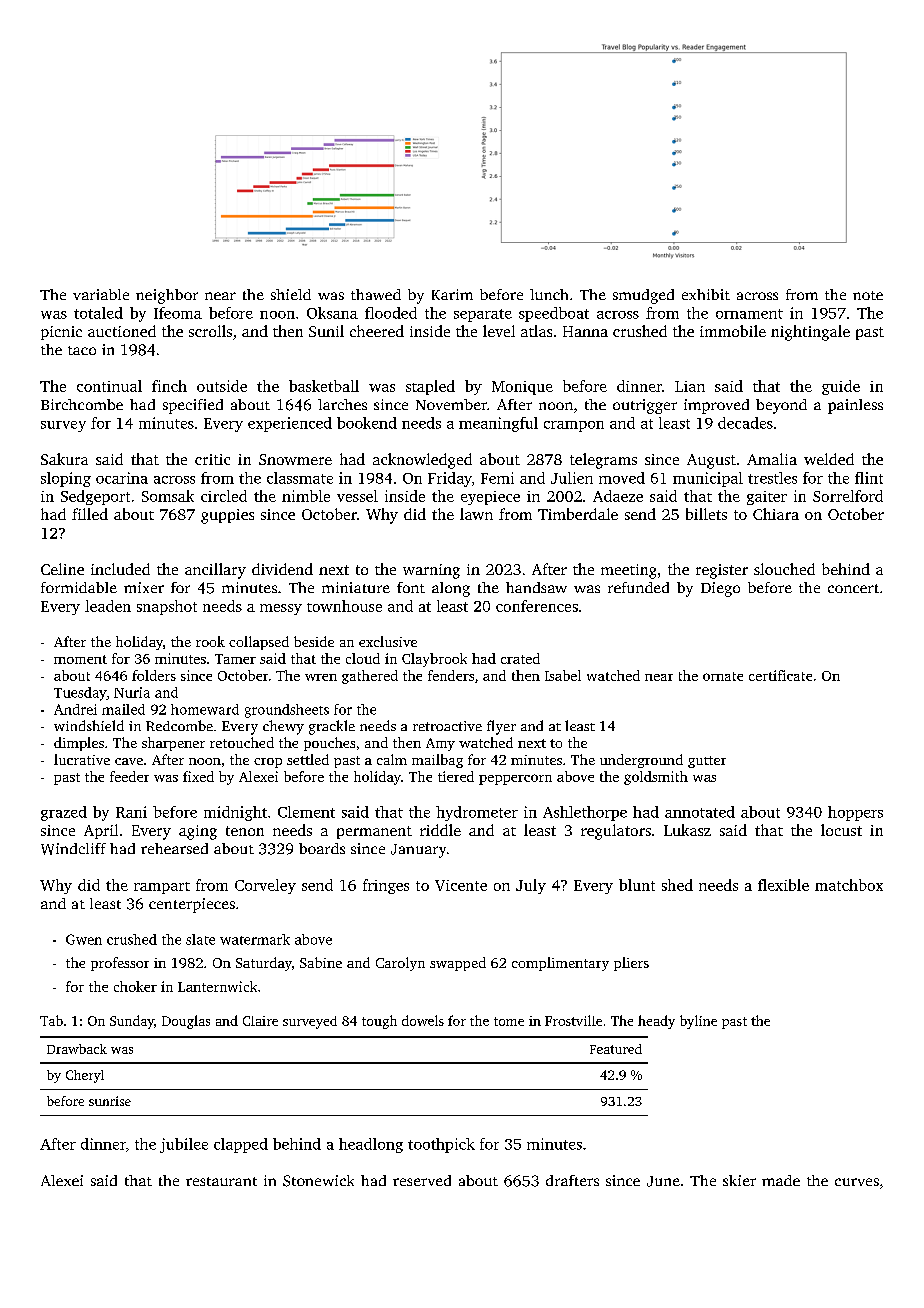 The width and height of the image is (924, 1308). I want to click on professor, so click(120, 964).
